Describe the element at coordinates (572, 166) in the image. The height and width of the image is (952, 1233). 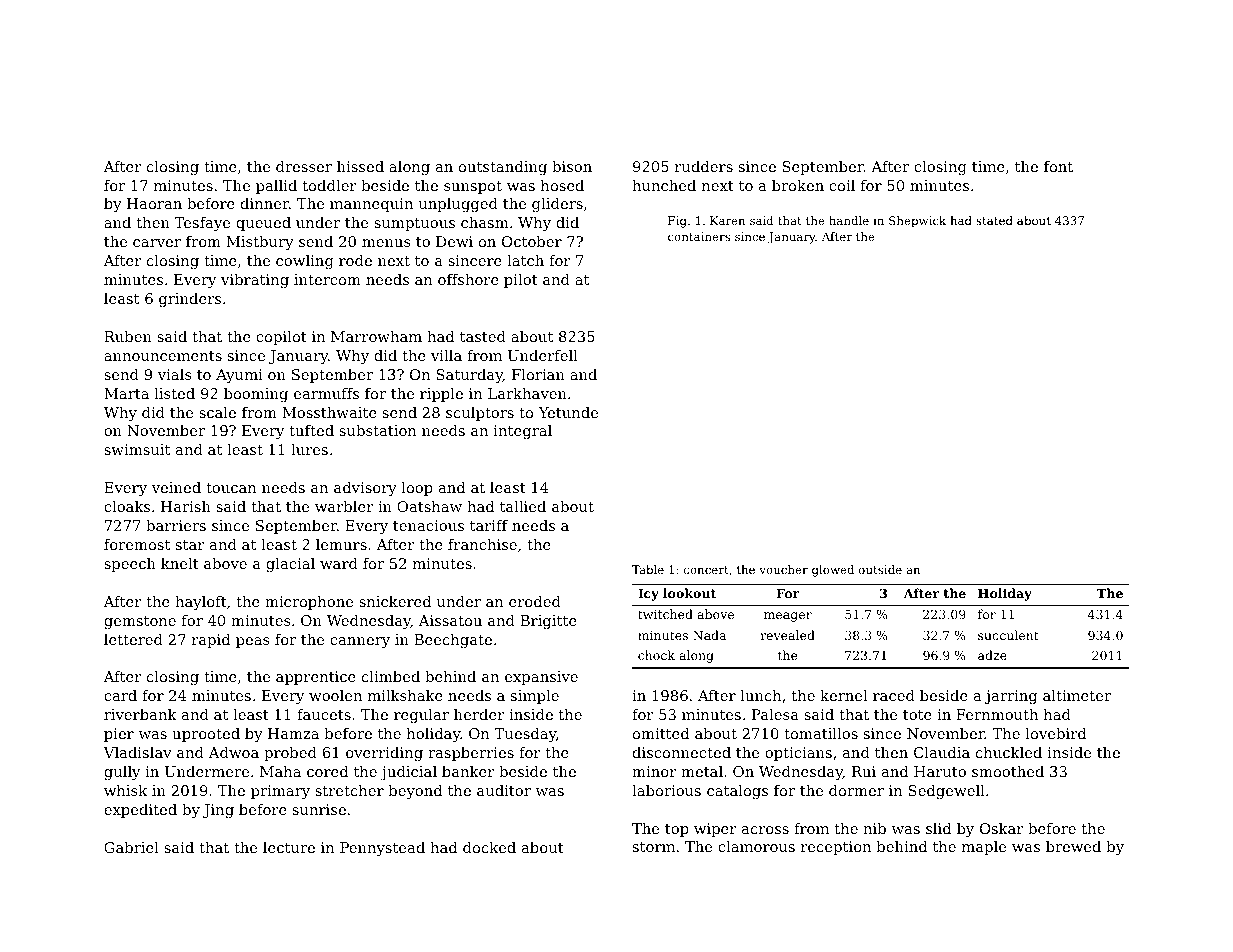
I see `bison` at that location.
